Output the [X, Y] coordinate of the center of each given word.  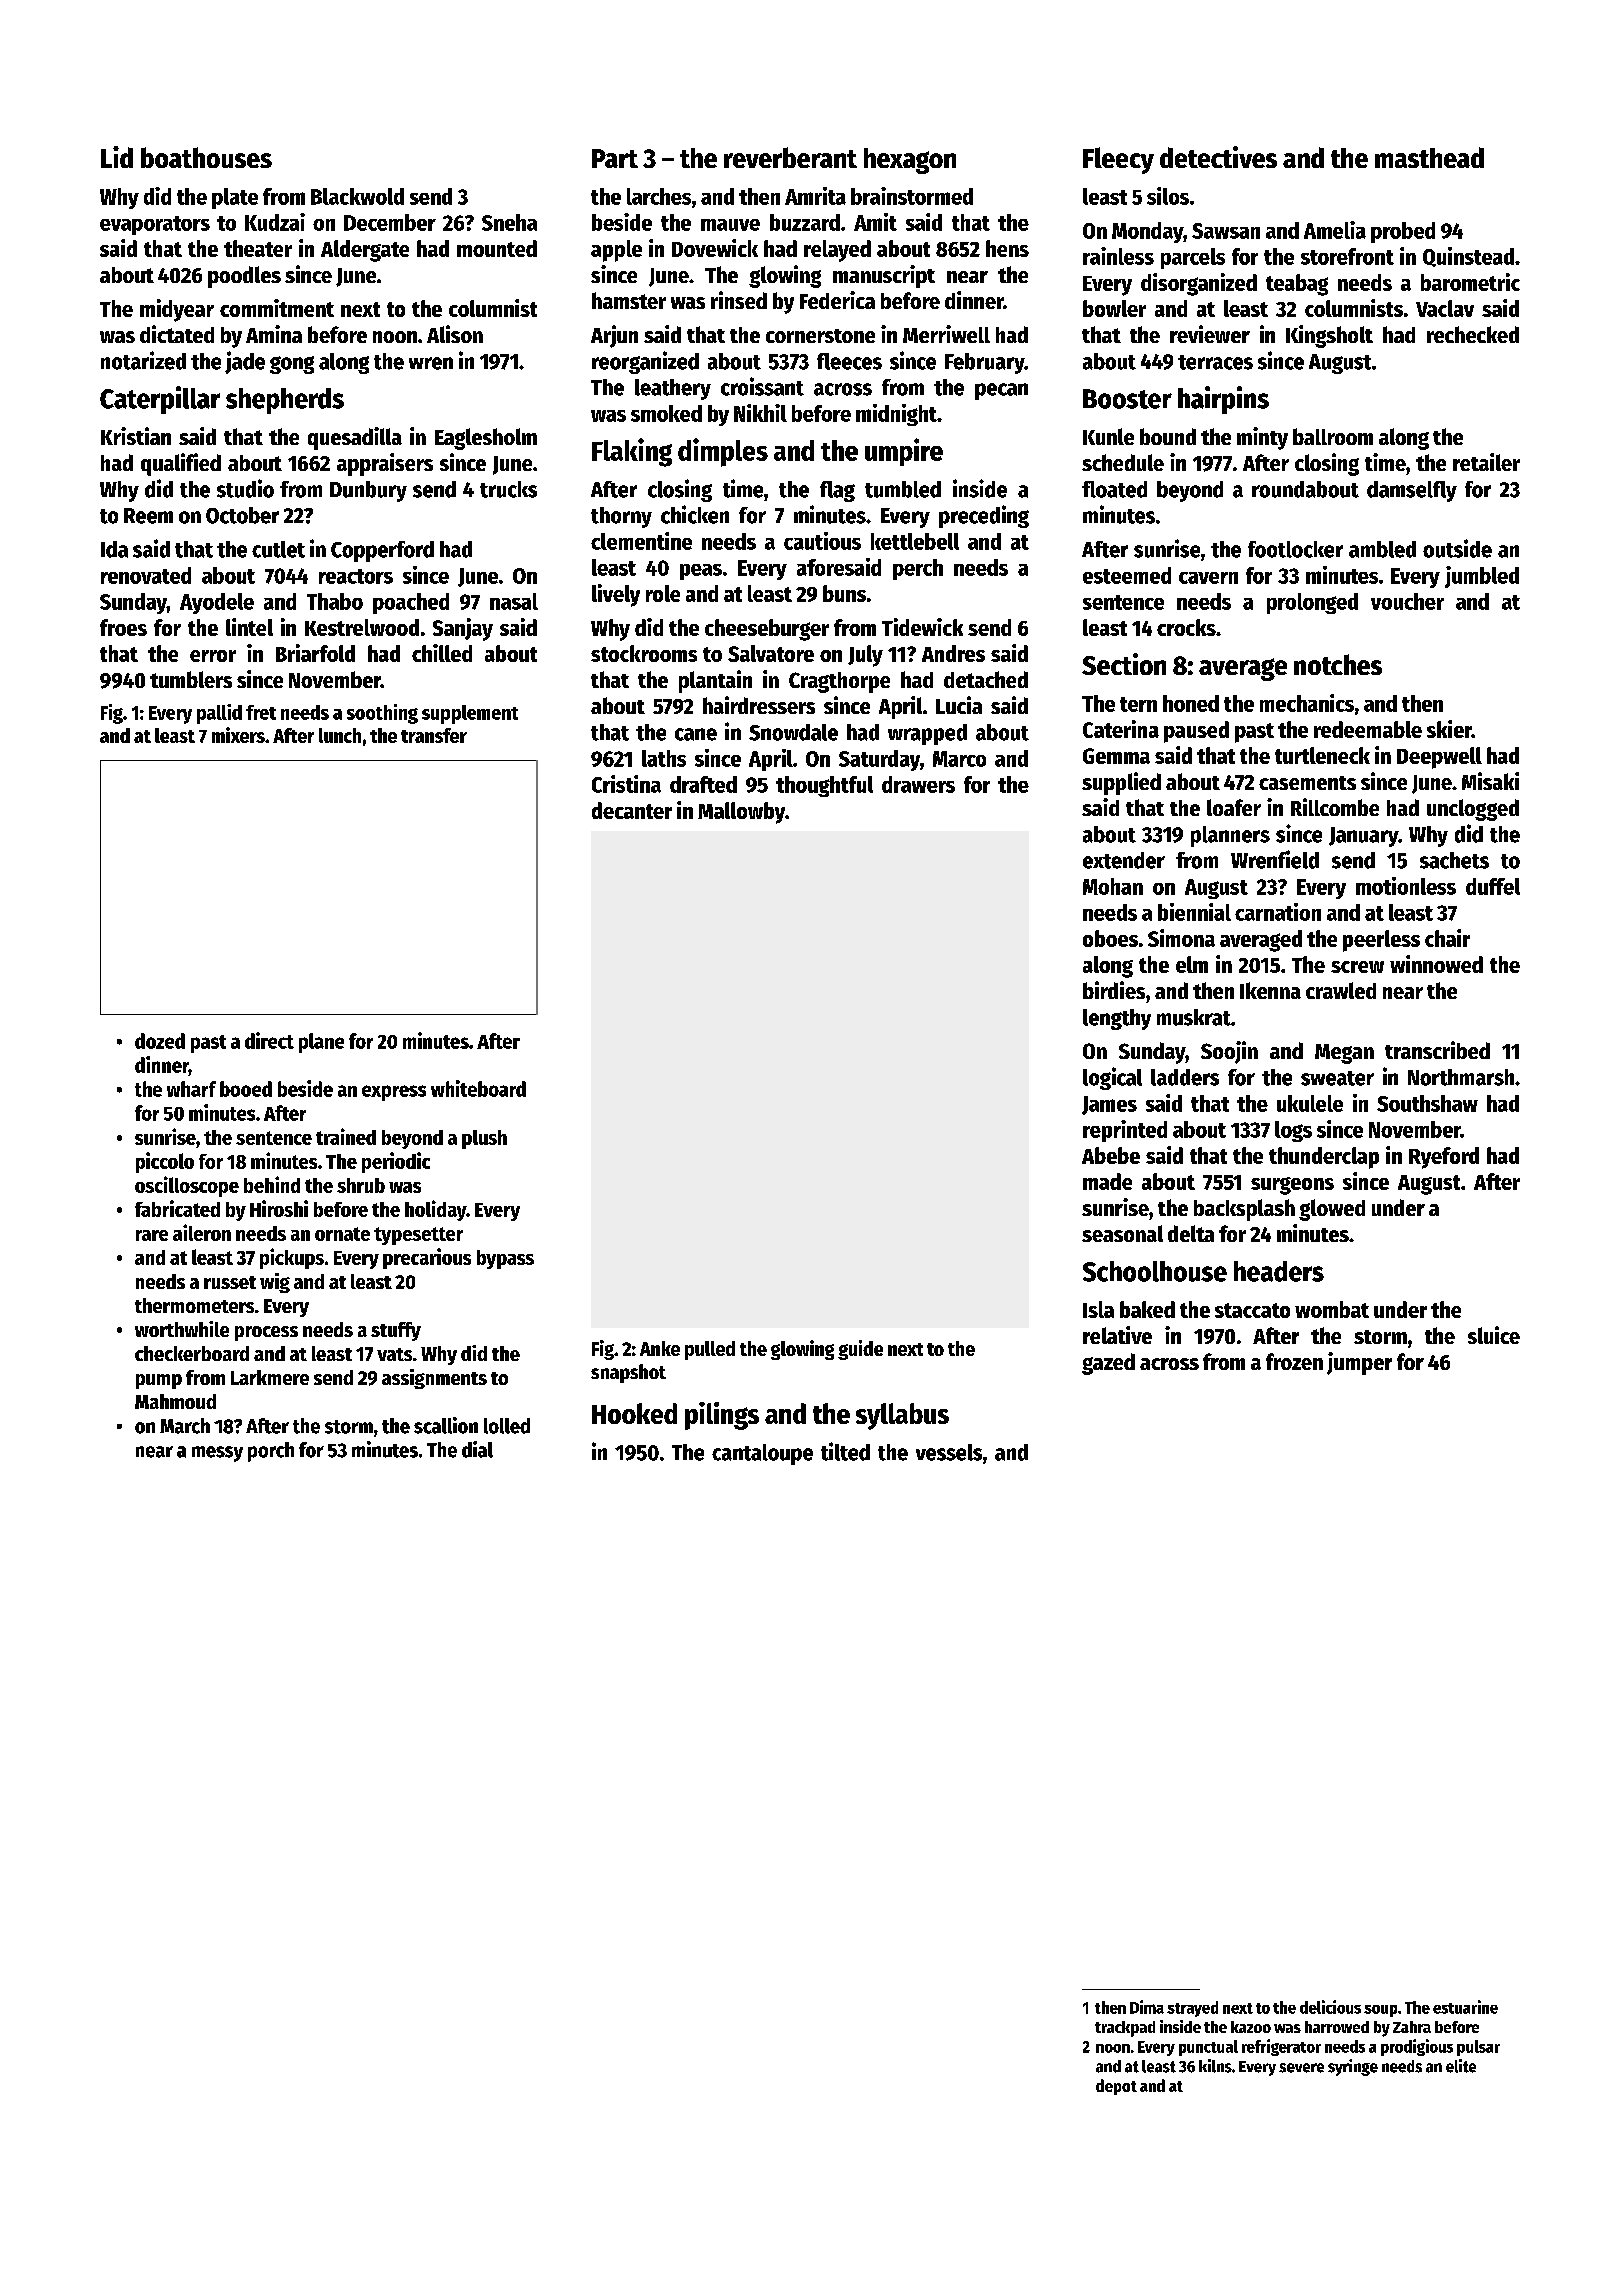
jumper [1359, 1363]
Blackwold [357, 196]
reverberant [790, 157]
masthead [1429, 157]
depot [1116, 2087]
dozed [160, 1041]
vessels [949, 1452]
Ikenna [1270, 990]
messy [217, 1454]
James [1109, 1105]
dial [477, 1449]
